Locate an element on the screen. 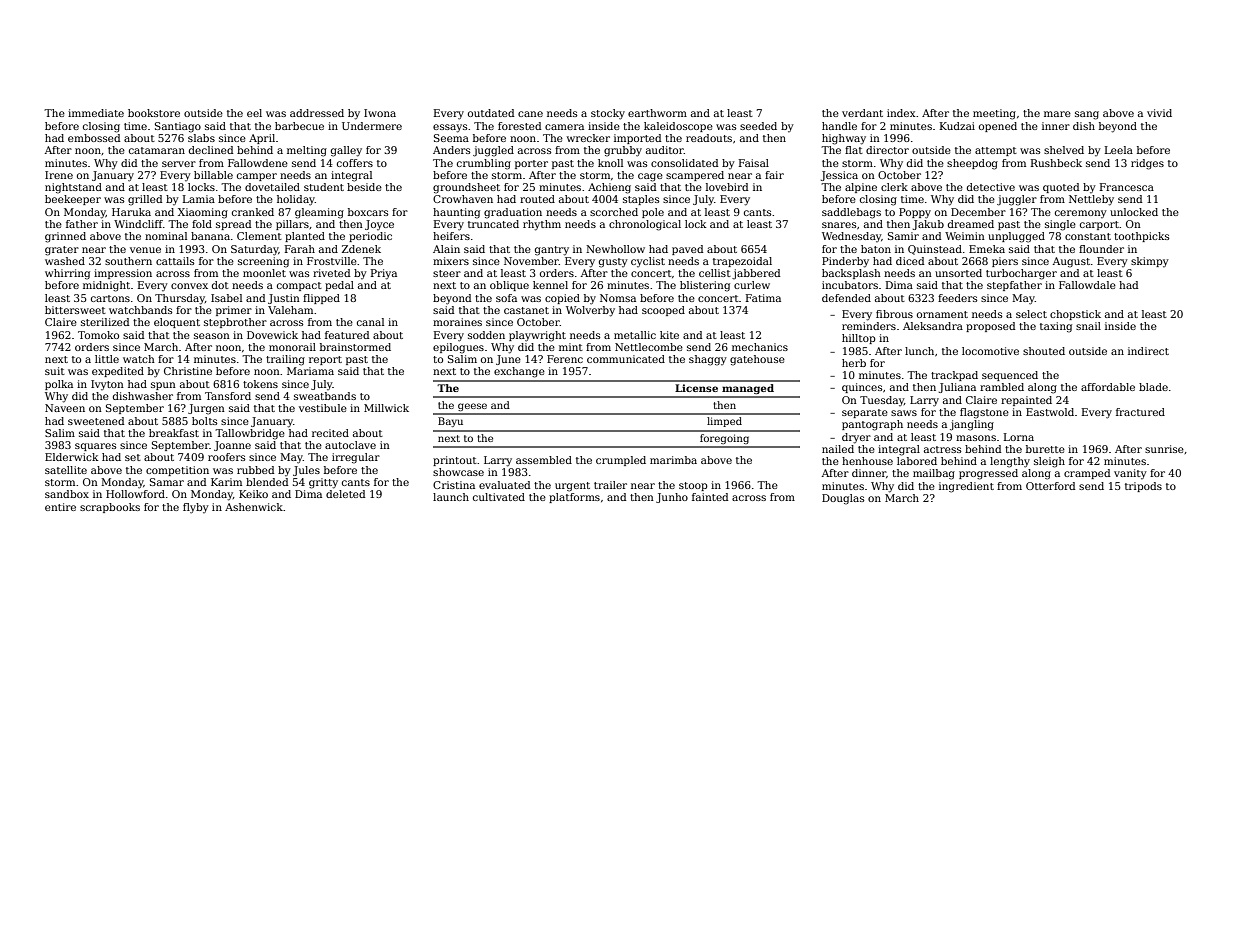  Santiago is located at coordinates (178, 127).
